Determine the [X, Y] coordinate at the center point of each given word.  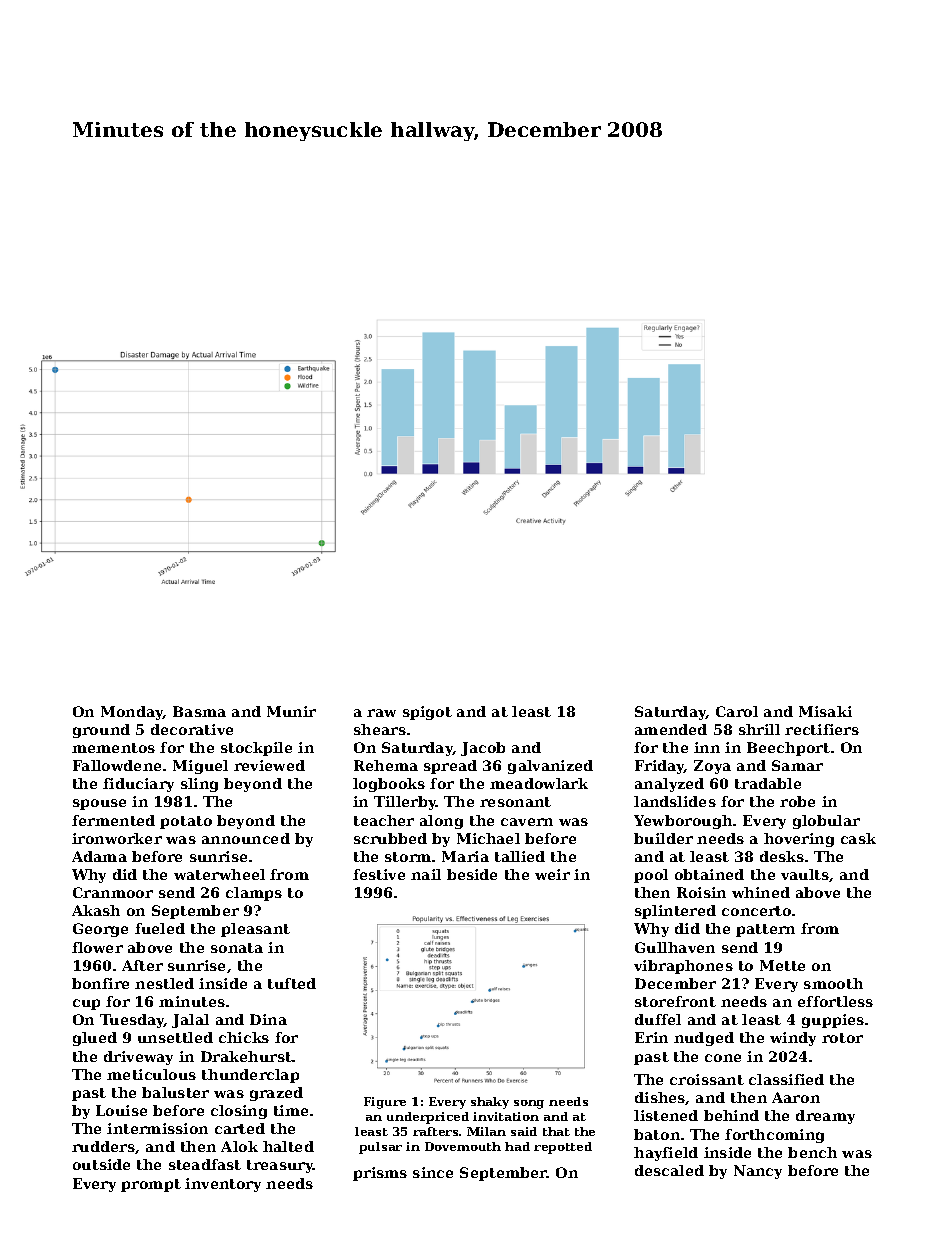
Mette [782, 965]
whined [761, 892]
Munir [291, 711]
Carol [737, 711]
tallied [520, 856]
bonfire [100, 983]
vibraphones [683, 967]
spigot [427, 713]
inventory [223, 1185]
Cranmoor [113, 892]
